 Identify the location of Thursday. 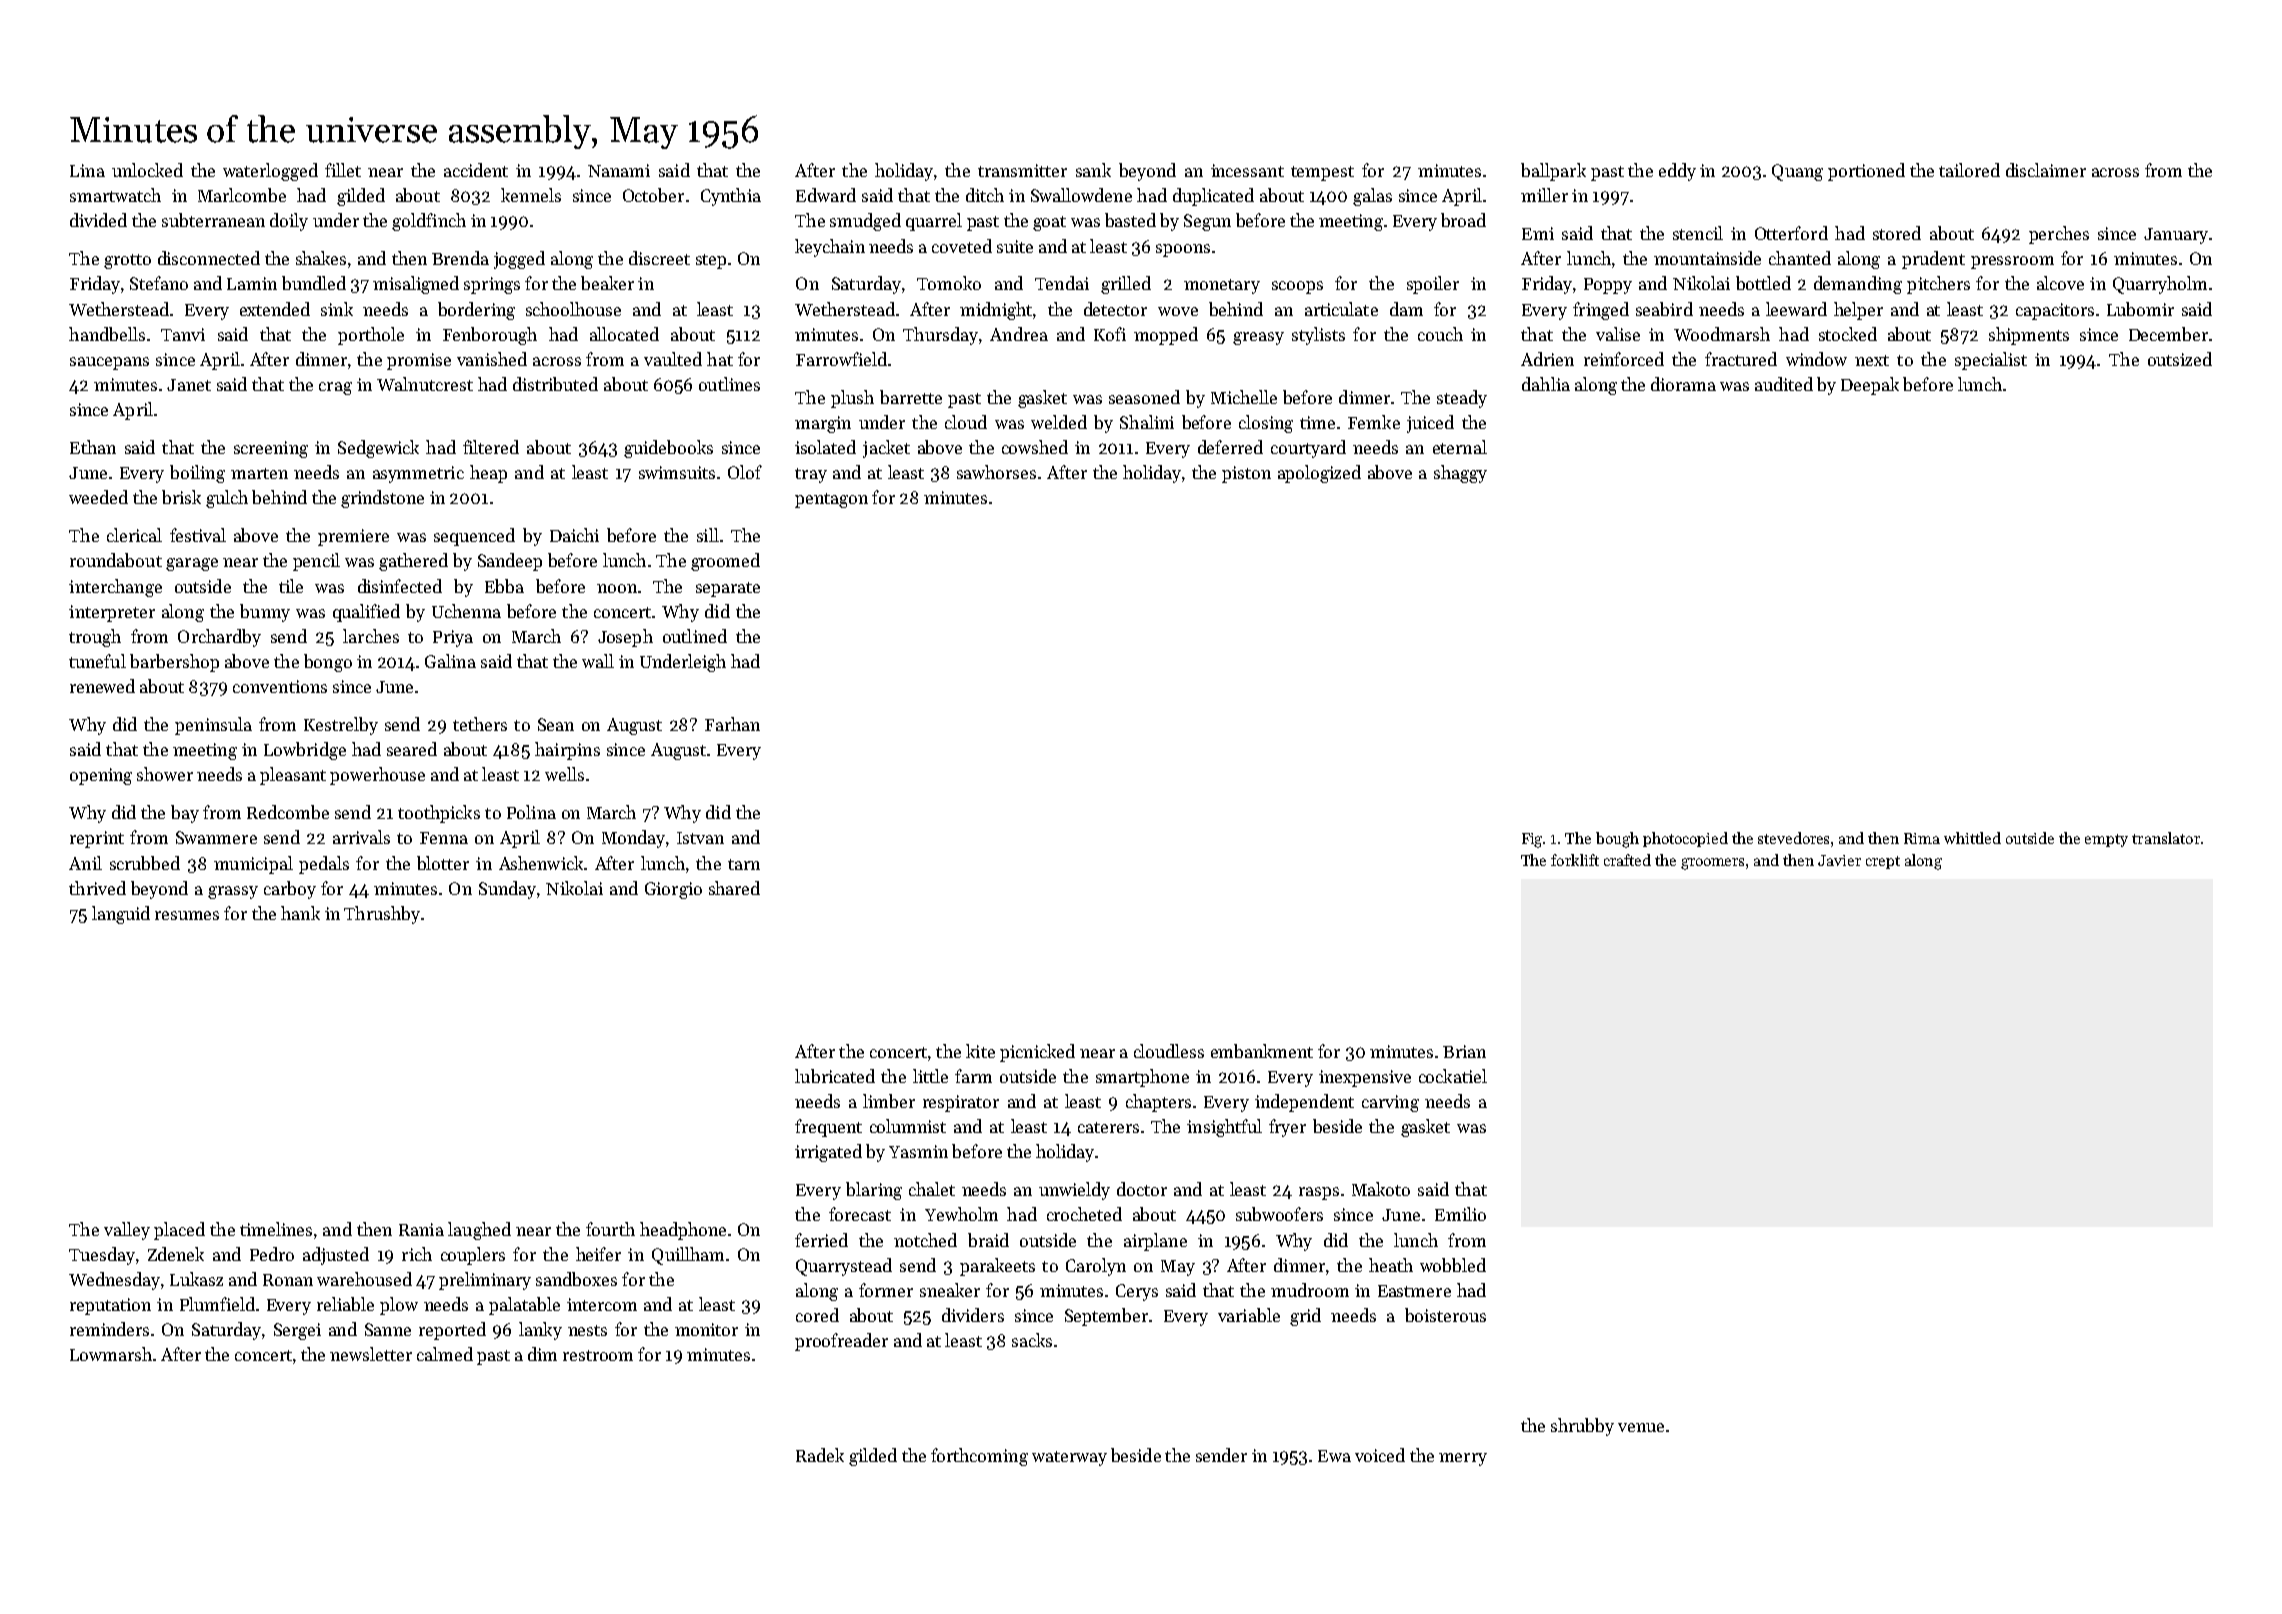
(940, 336).
